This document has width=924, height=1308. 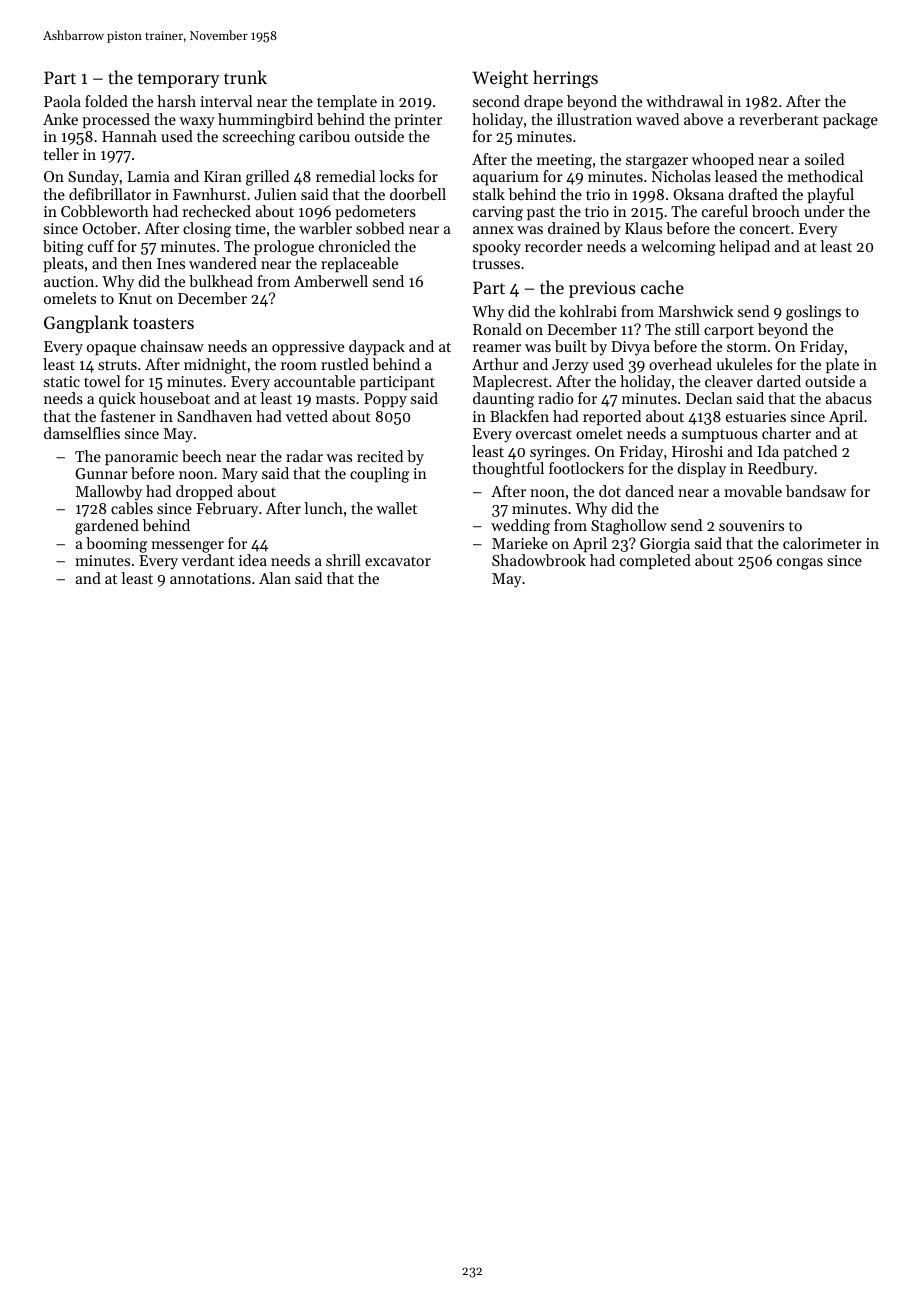 I want to click on February, so click(x=227, y=510).
